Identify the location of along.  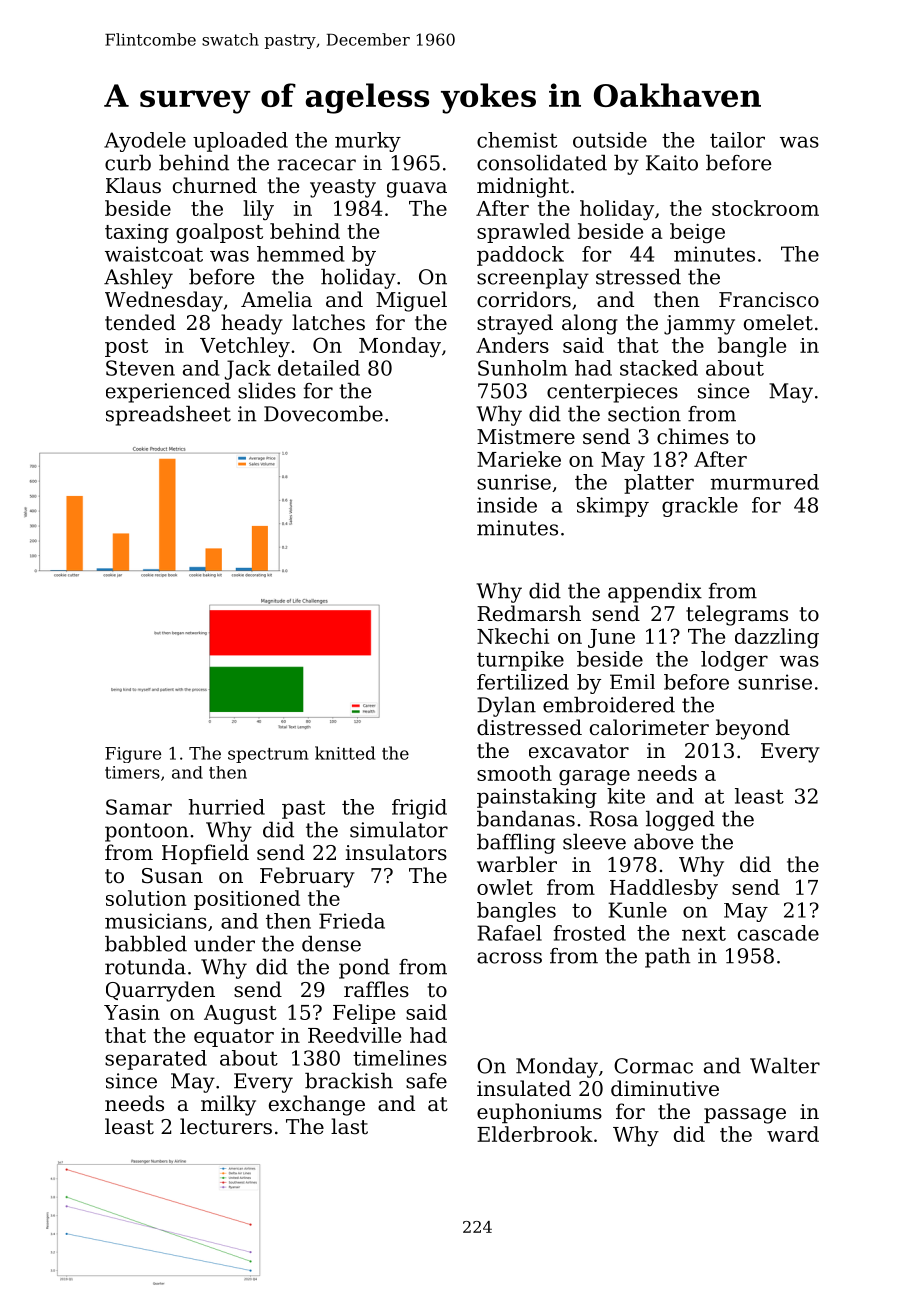
(590, 324).
